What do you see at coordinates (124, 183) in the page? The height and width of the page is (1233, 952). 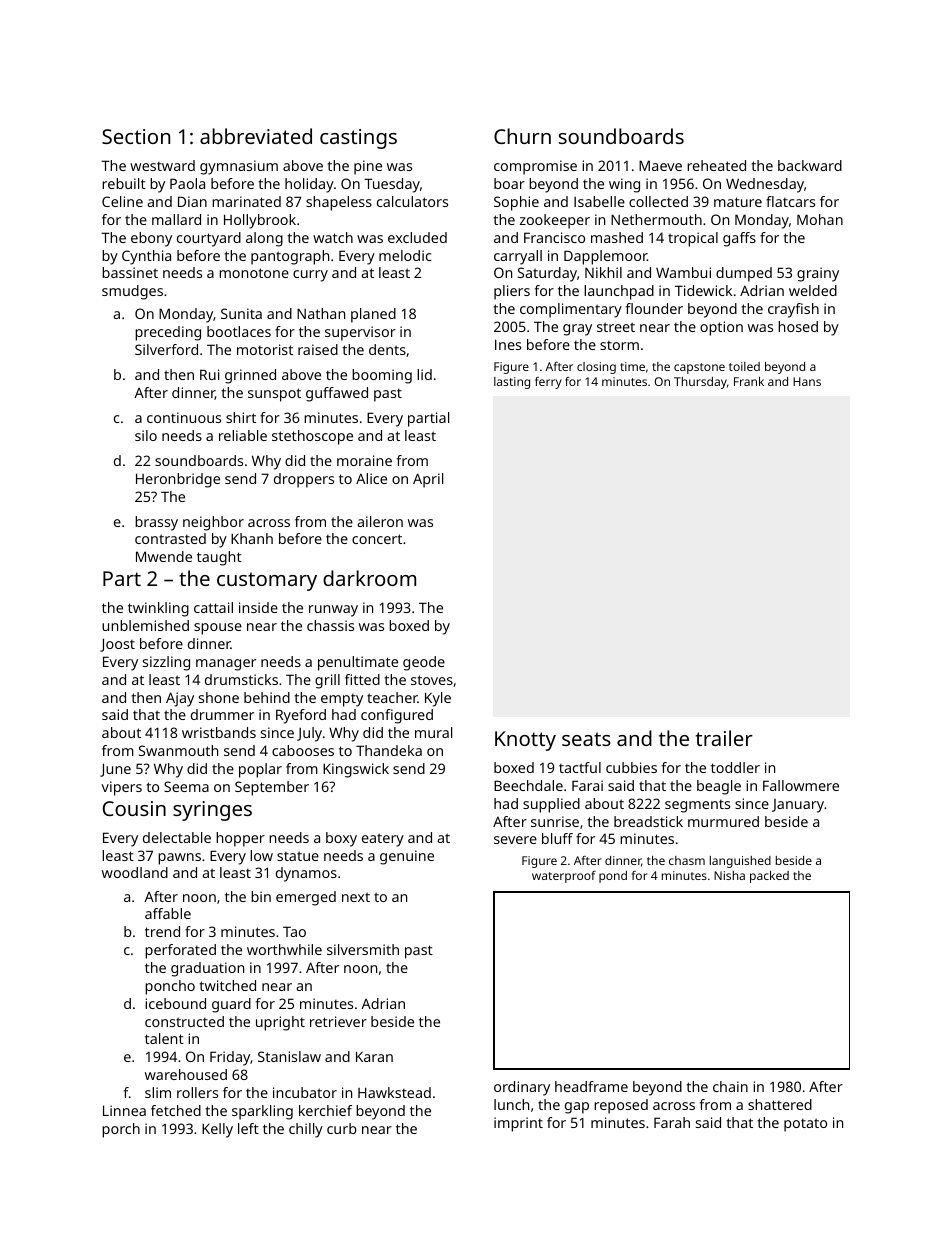 I see `rebuilt` at bounding box center [124, 183].
